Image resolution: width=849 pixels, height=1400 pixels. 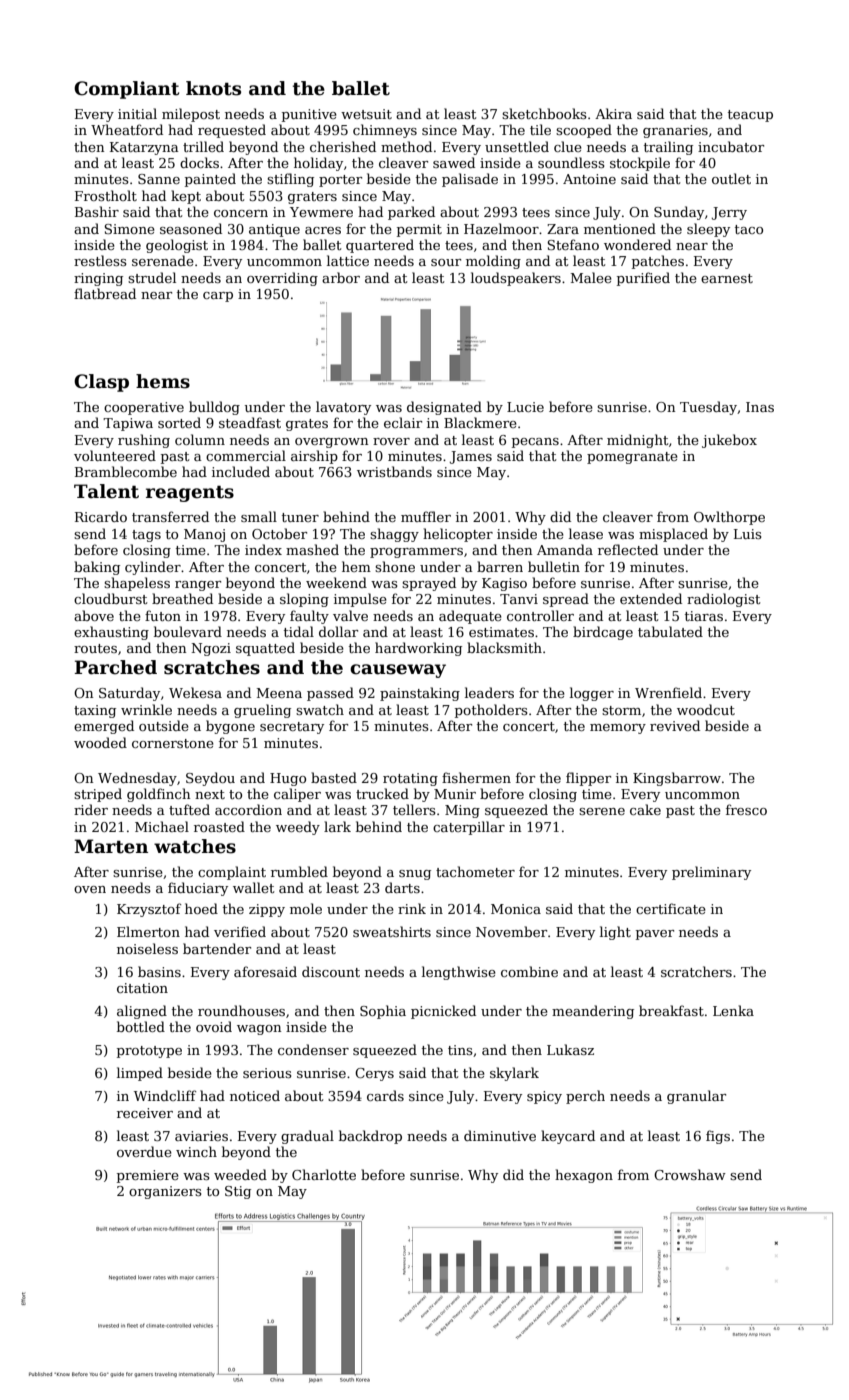 I want to click on initial, so click(x=137, y=113).
